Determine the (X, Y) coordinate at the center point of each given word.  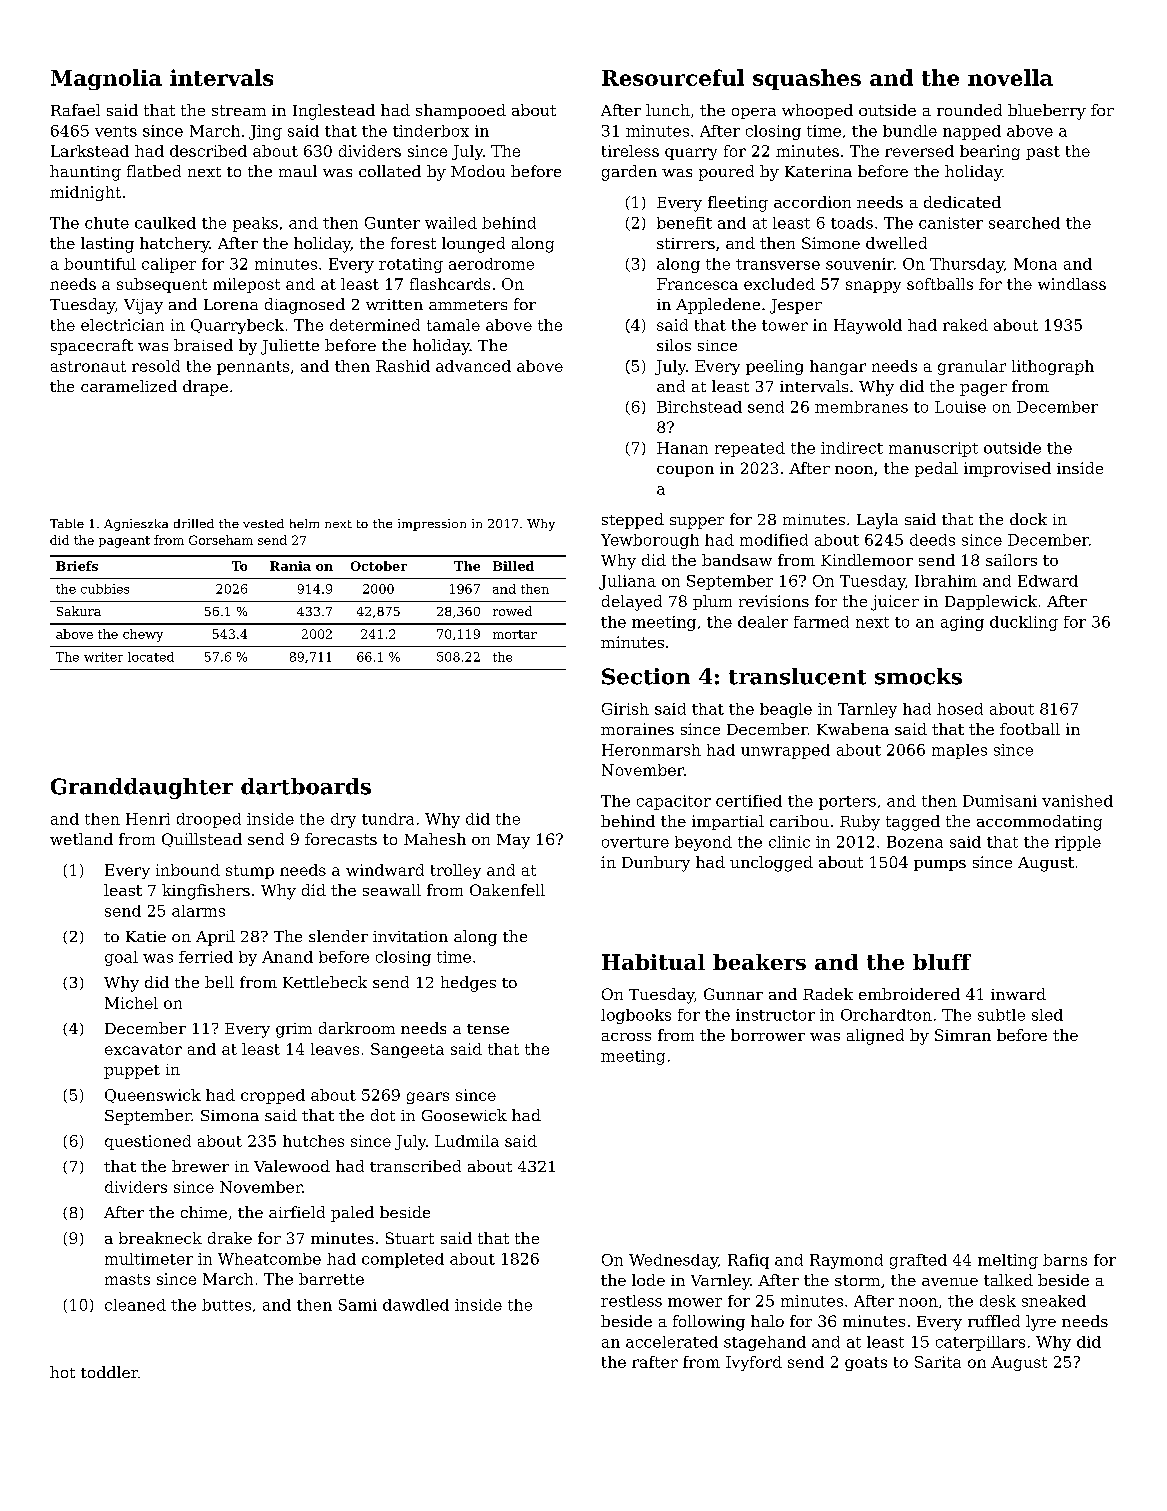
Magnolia (106, 79)
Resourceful (673, 77)
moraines (637, 729)
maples (959, 751)
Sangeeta (407, 1050)
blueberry (1047, 112)
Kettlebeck (325, 982)
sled (1047, 1015)
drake (230, 1238)
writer (103, 657)
